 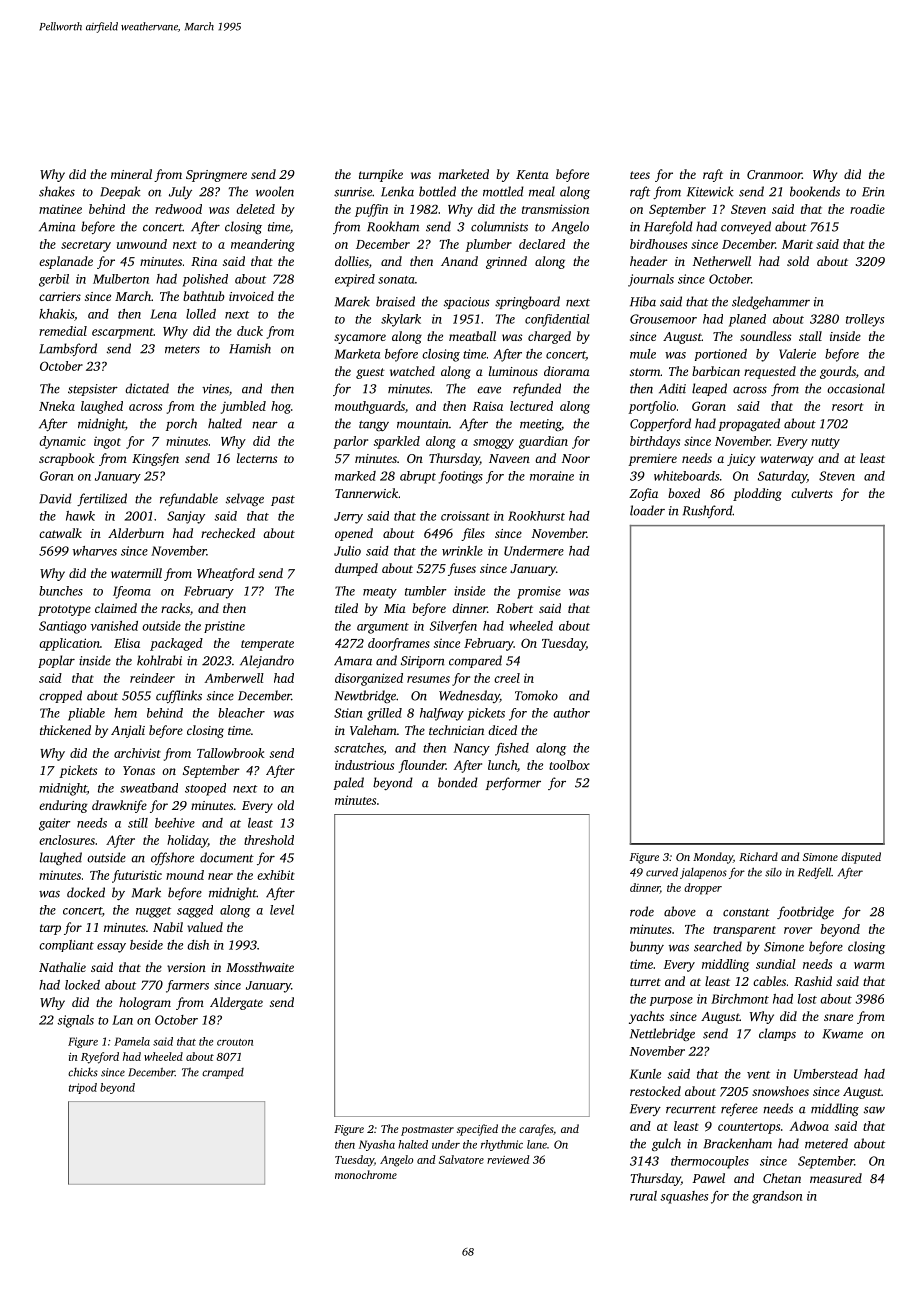 What do you see at coordinates (713, 858) in the screenshot?
I see `Monday` at bounding box center [713, 858].
